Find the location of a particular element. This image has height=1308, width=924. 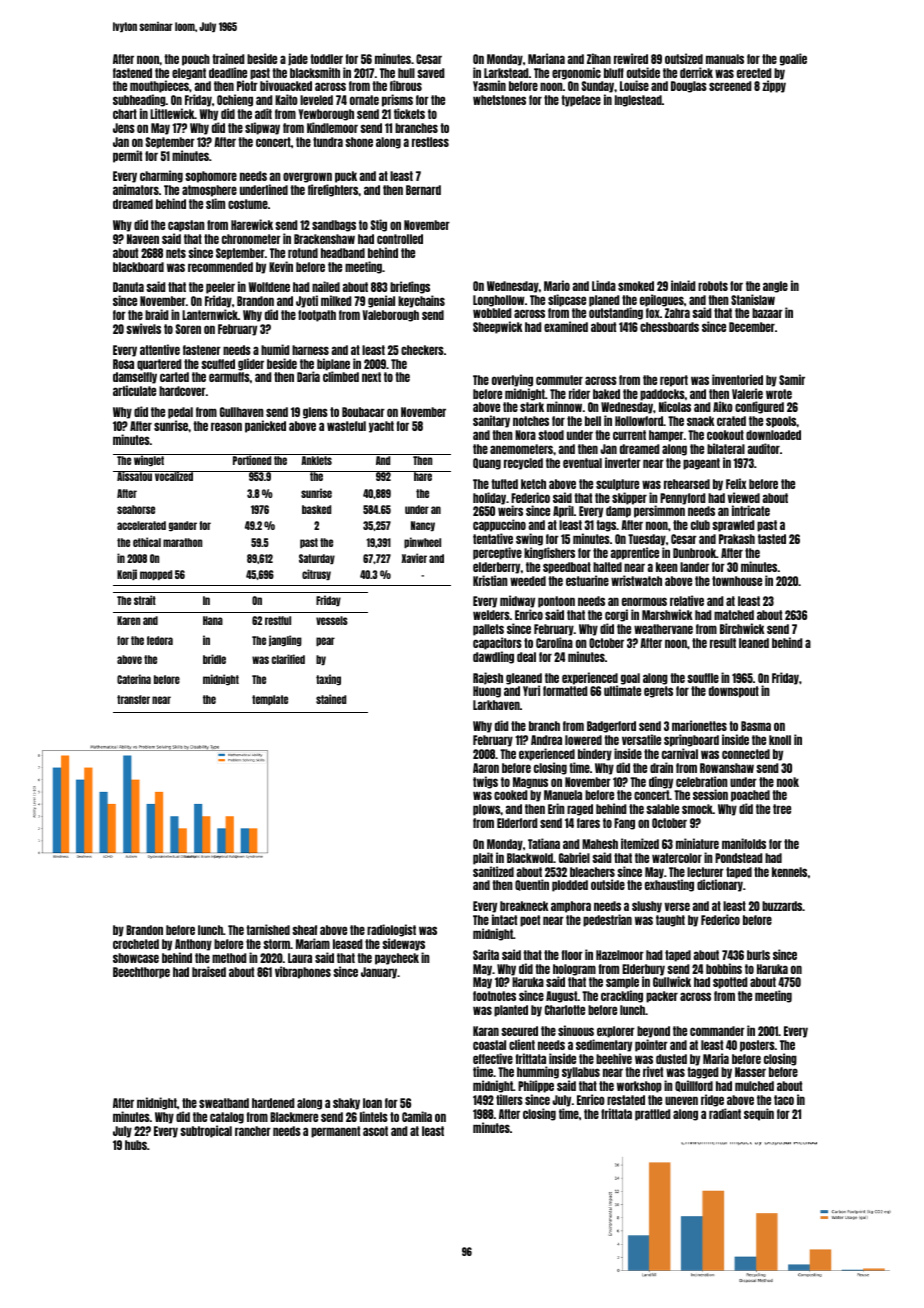

Sheepwick is located at coordinates (497, 327).
